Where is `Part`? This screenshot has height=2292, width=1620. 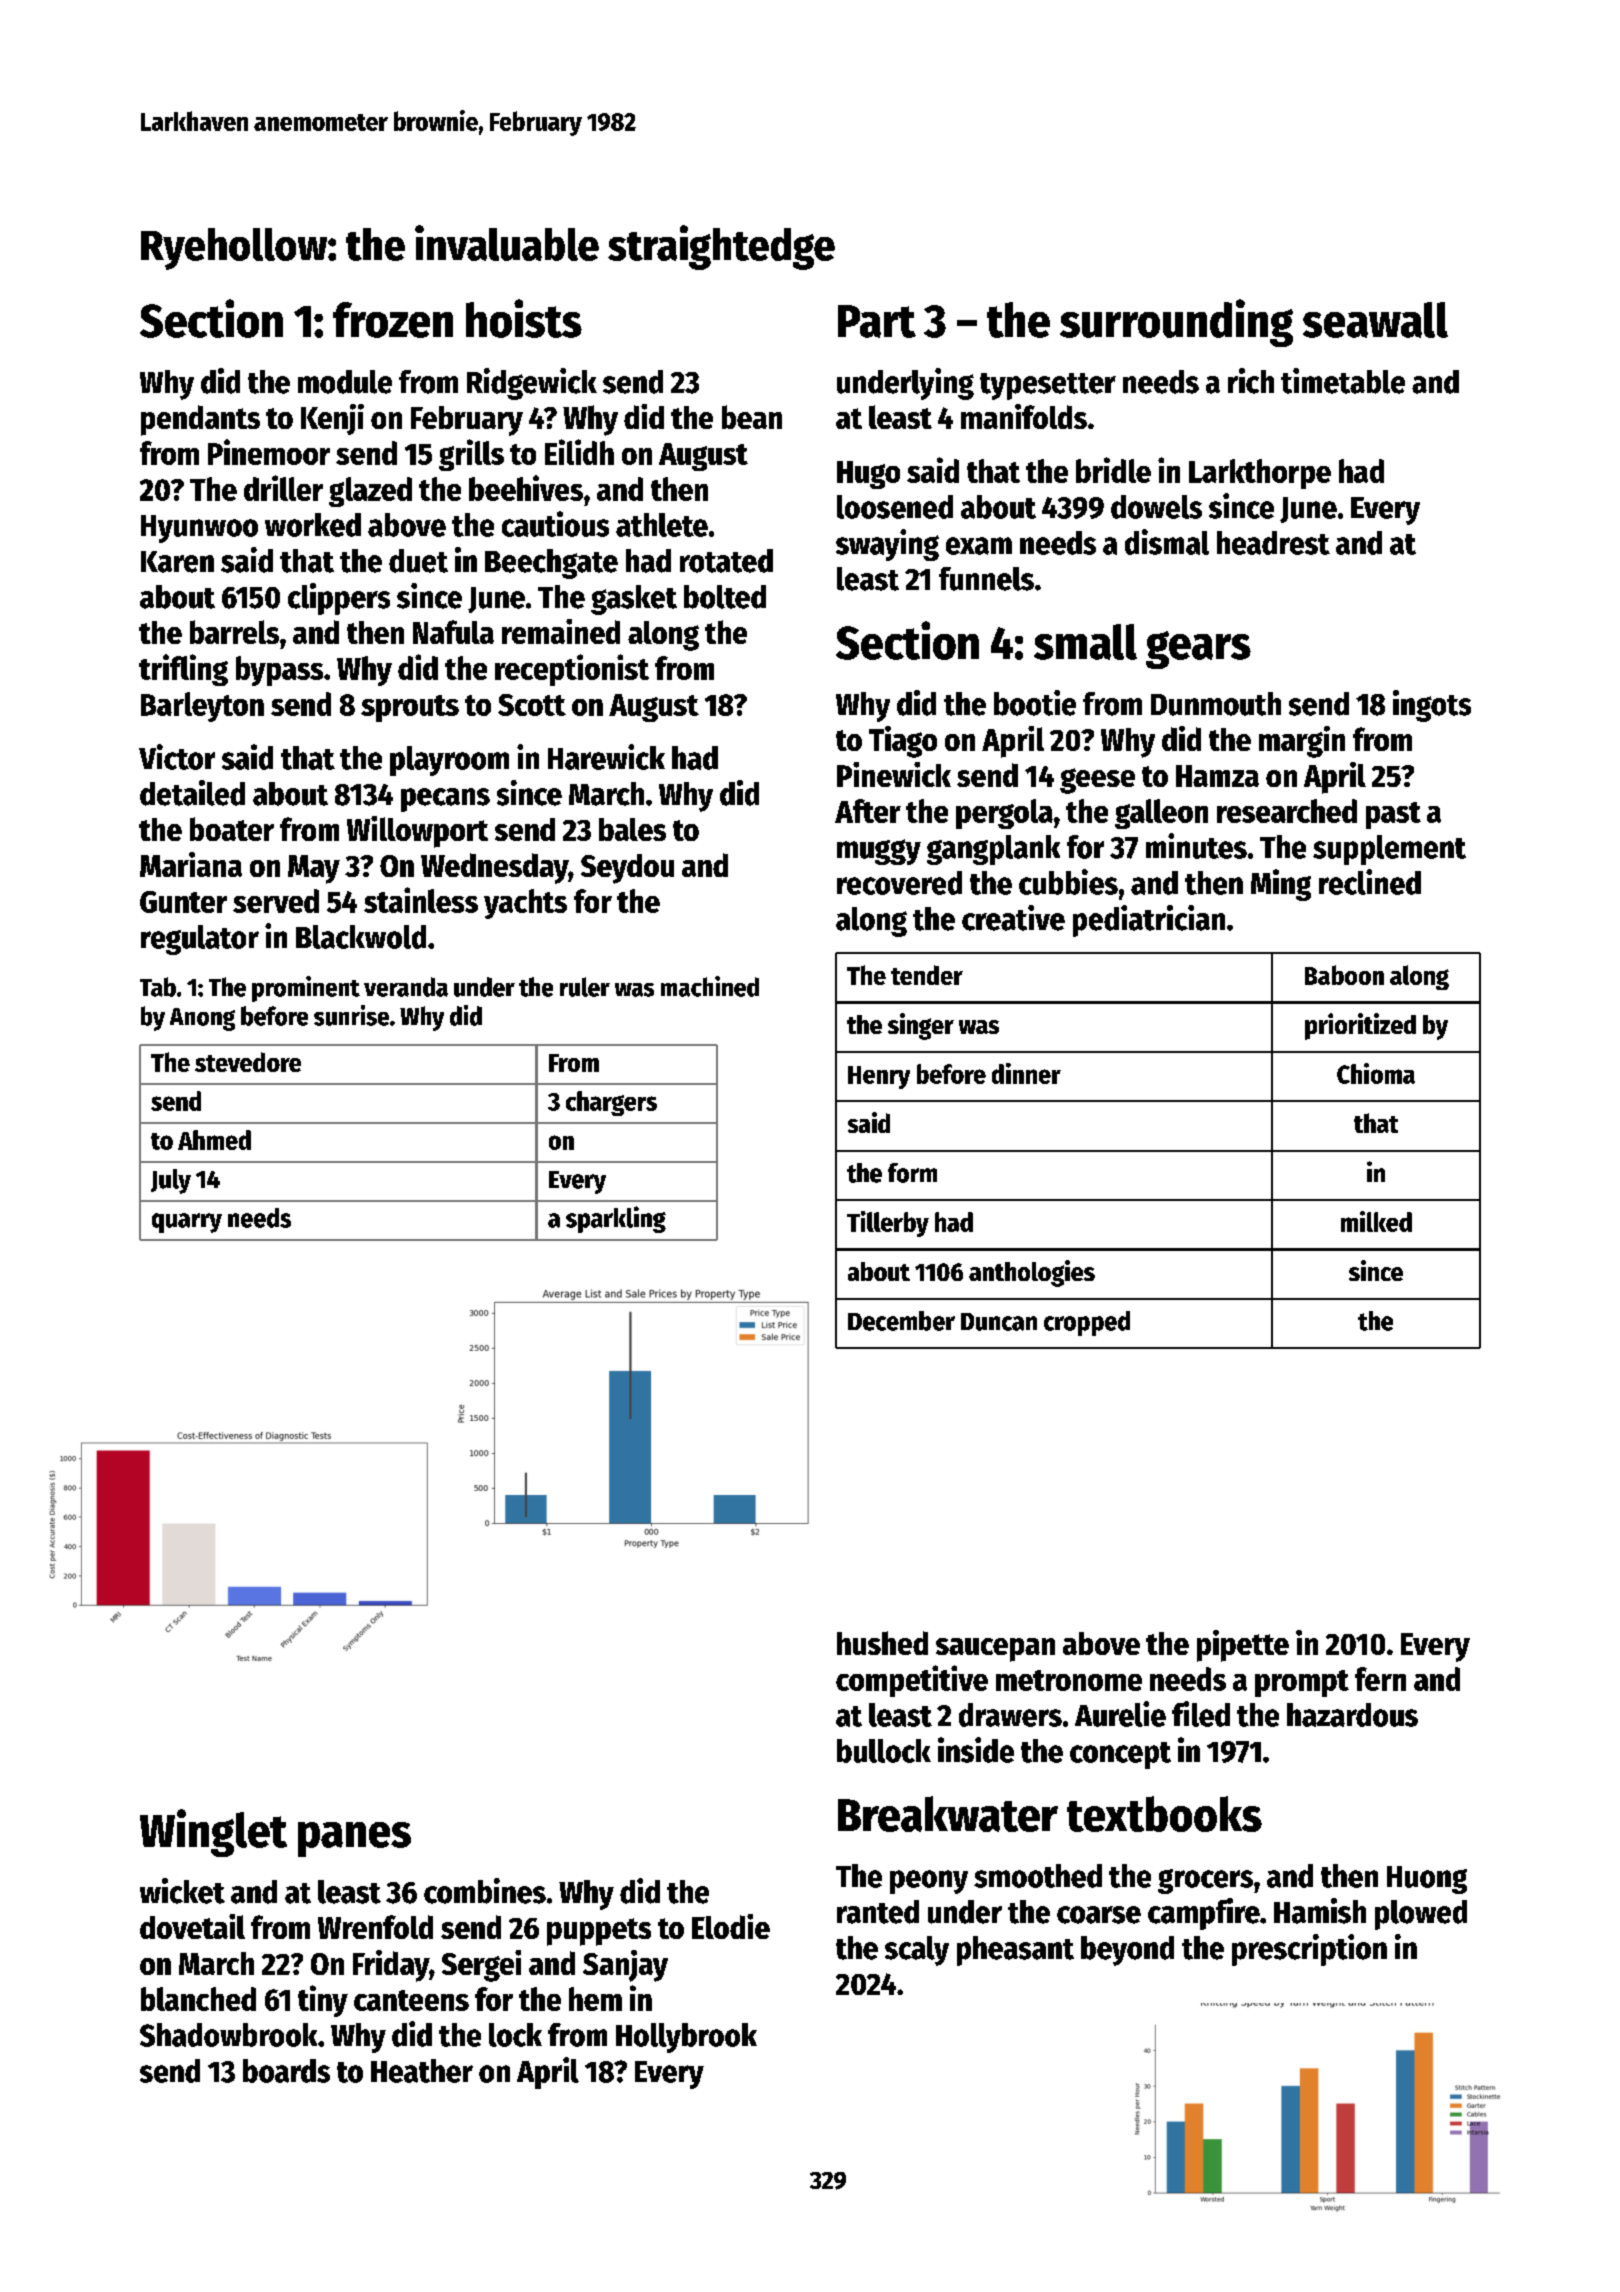
Part is located at coordinates (877, 321).
